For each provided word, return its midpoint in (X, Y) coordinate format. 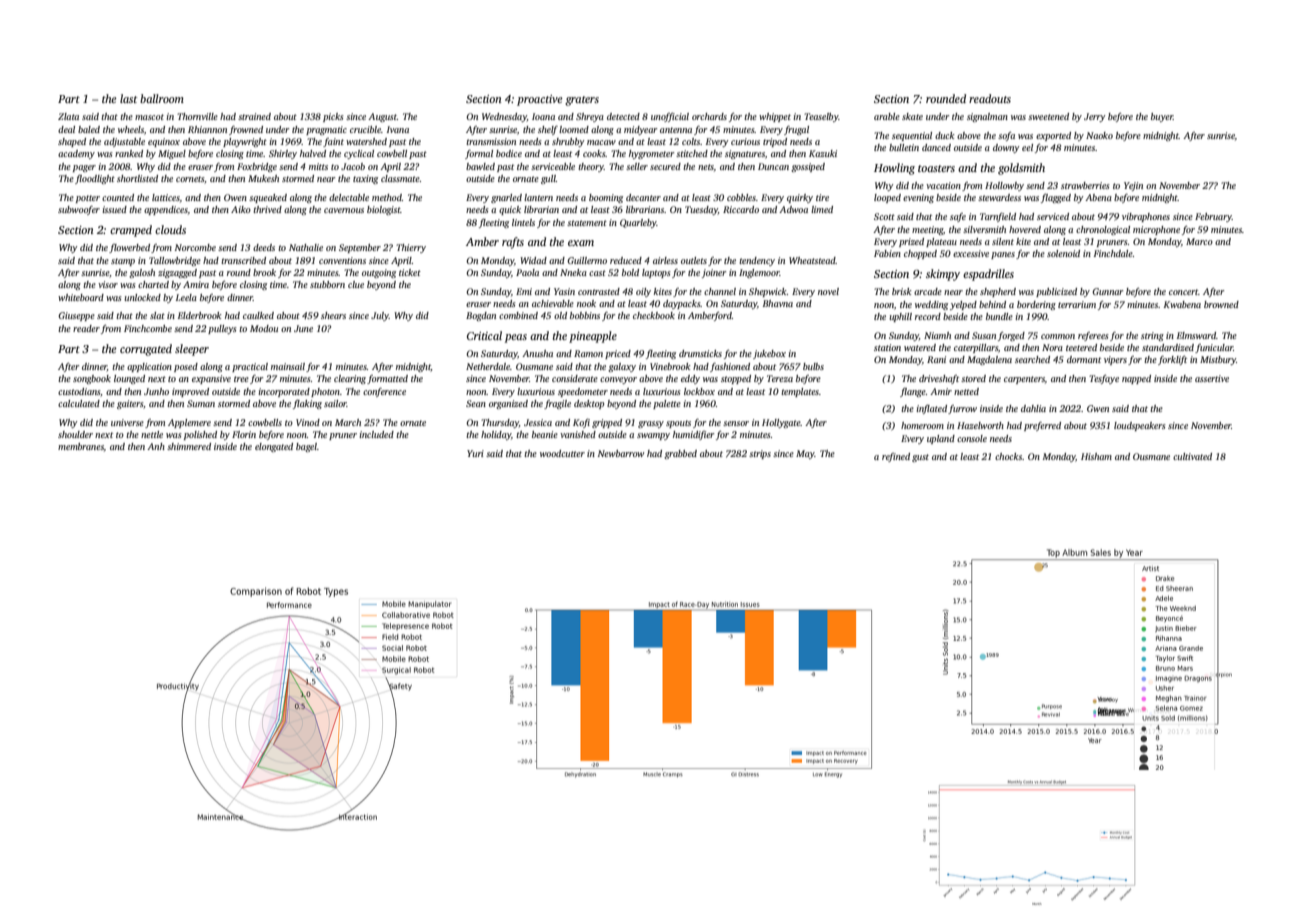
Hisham (1096, 456)
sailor (335, 403)
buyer (1162, 117)
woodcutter (562, 453)
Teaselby (821, 117)
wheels (131, 129)
